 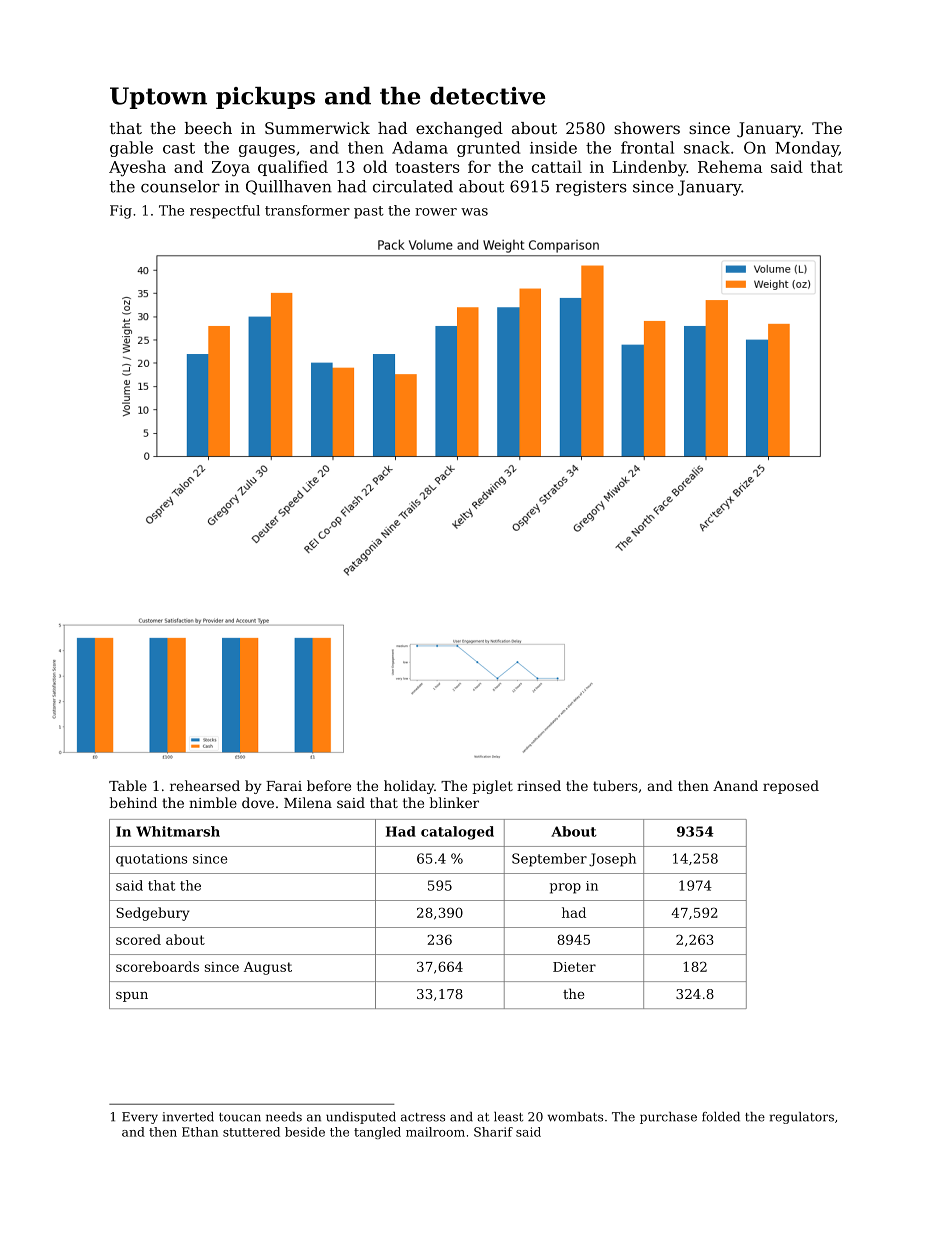 What do you see at coordinates (131, 149) in the screenshot?
I see `gable` at bounding box center [131, 149].
